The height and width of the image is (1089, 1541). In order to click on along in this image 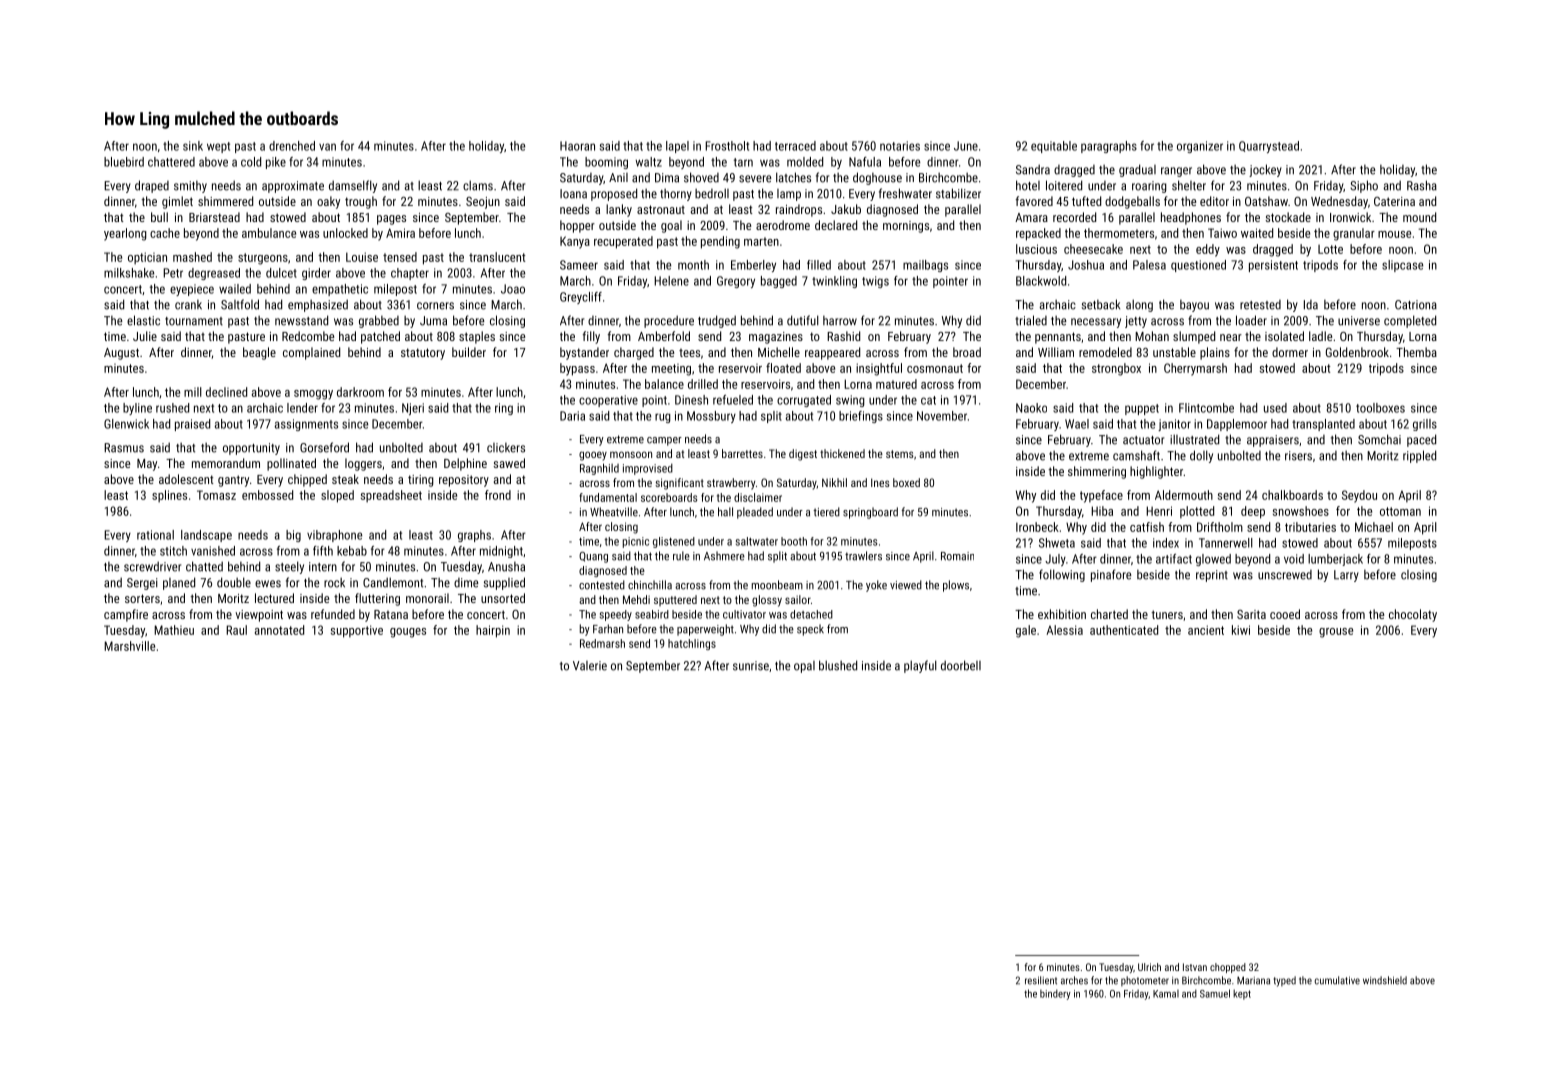, I will do `click(1139, 305)`.
